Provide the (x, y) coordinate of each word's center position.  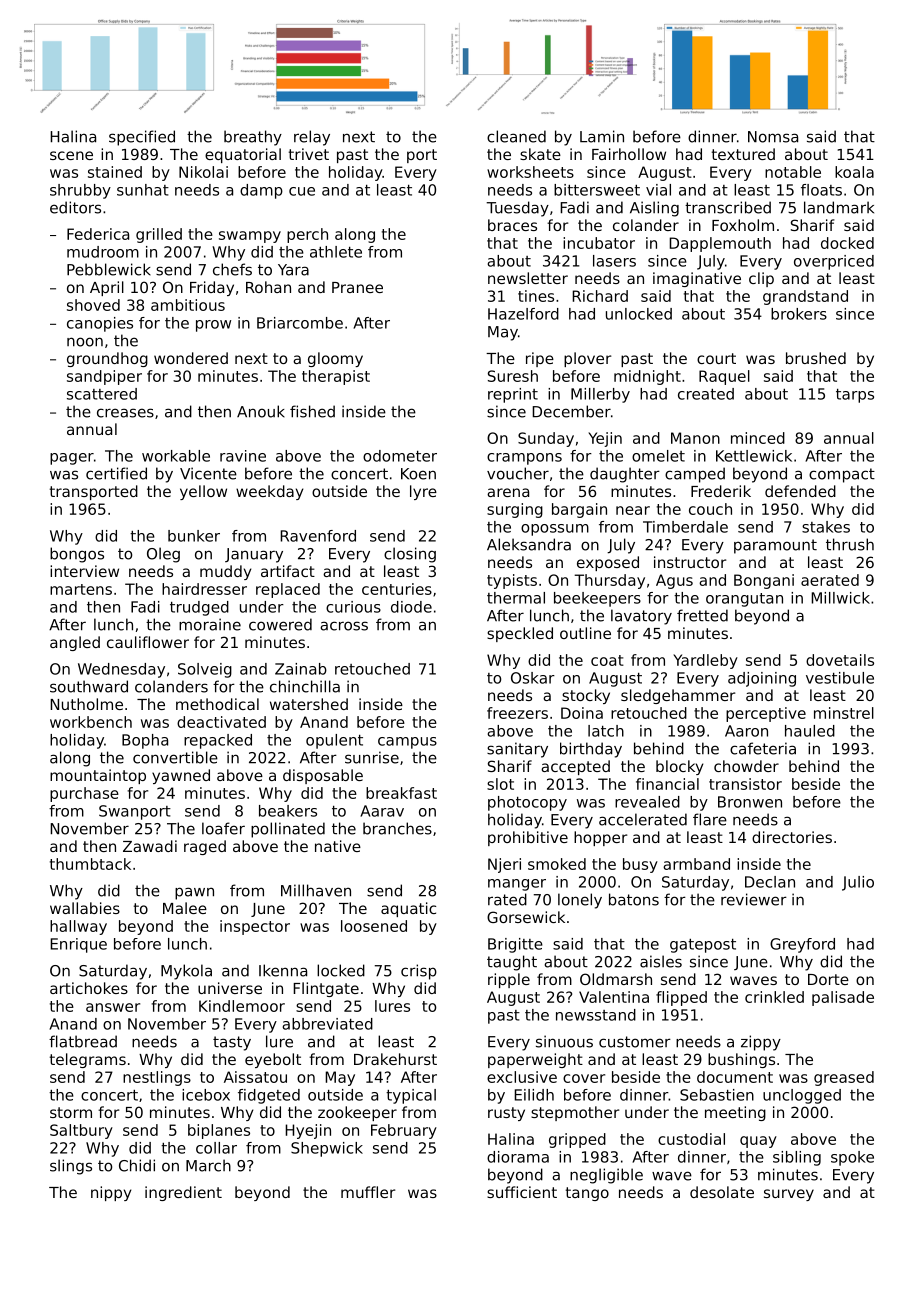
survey (789, 1195)
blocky (679, 767)
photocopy (527, 803)
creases (125, 413)
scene (71, 155)
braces (512, 225)
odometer (400, 456)
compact (842, 475)
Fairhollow (629, 154)
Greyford (802, 945)
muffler (368, 1192)
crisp (419, 972)
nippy (111, 1193)
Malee (185, 908)
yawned (181, 776)
